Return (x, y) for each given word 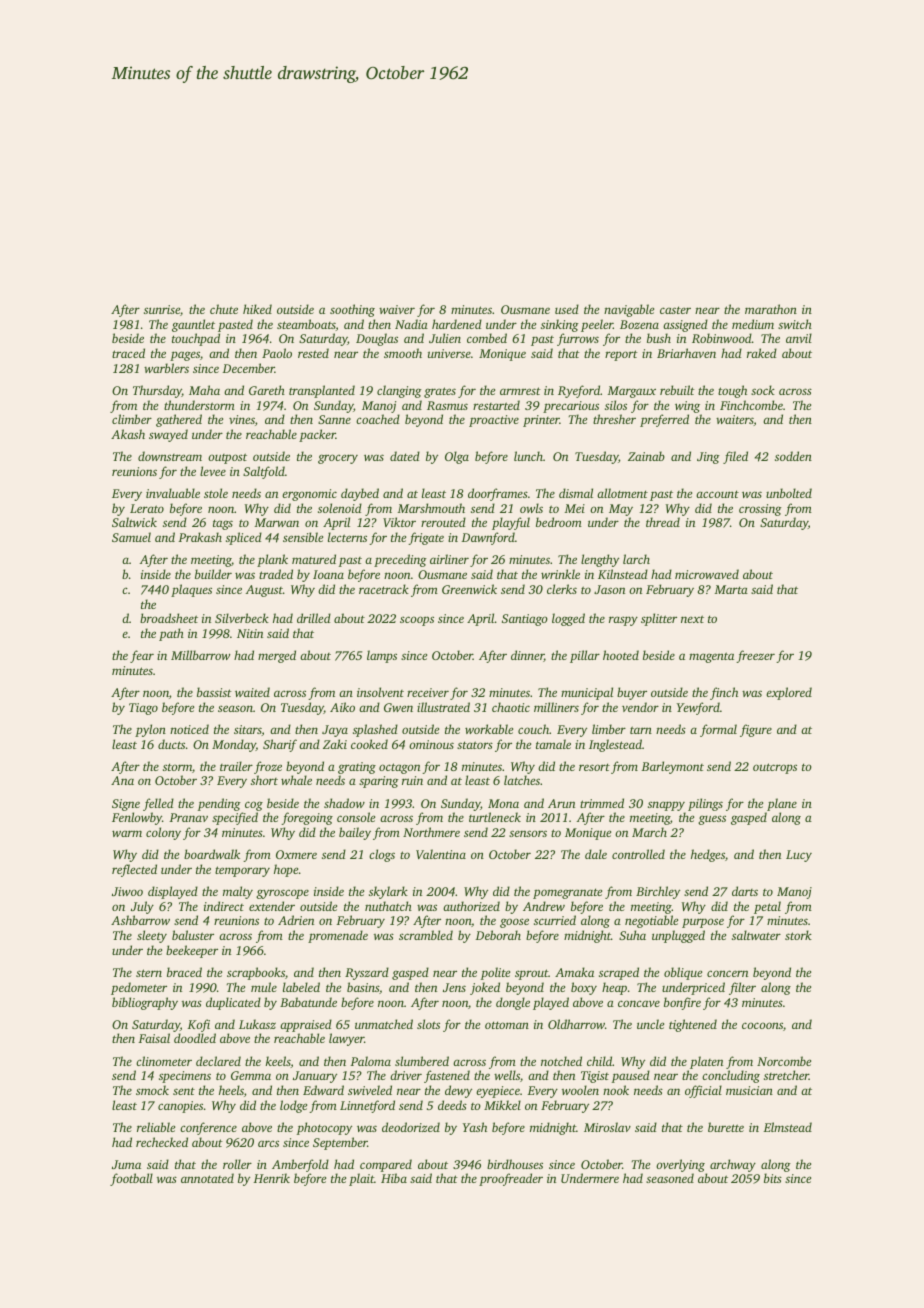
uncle (650, 1024)
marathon (771, 309)
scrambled (426, 935)
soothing (352, 310)
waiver (397, 309)
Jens (454, 987)
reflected (134, 870)
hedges (708, 855)
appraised (306, 1025)
